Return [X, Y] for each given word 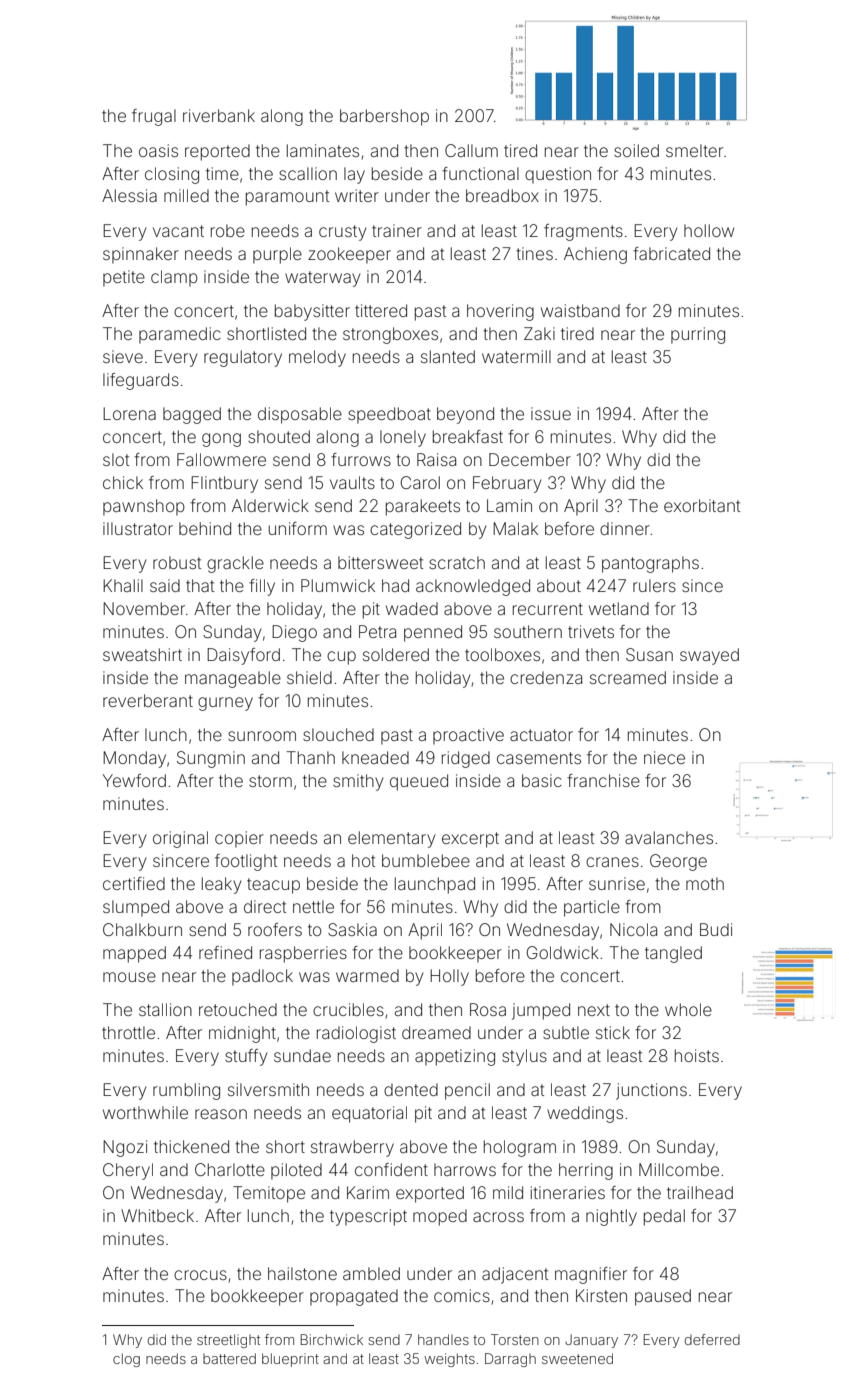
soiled [636, 150]
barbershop [384, 117]
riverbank [219, 115]
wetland [619, 608]
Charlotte [230, 1169]
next [594, 1010]
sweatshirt [142, 654]
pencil [467, 1091]
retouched [238, 1009]
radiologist [356, 1034]
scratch [457, 562]
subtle [566, 1032]
